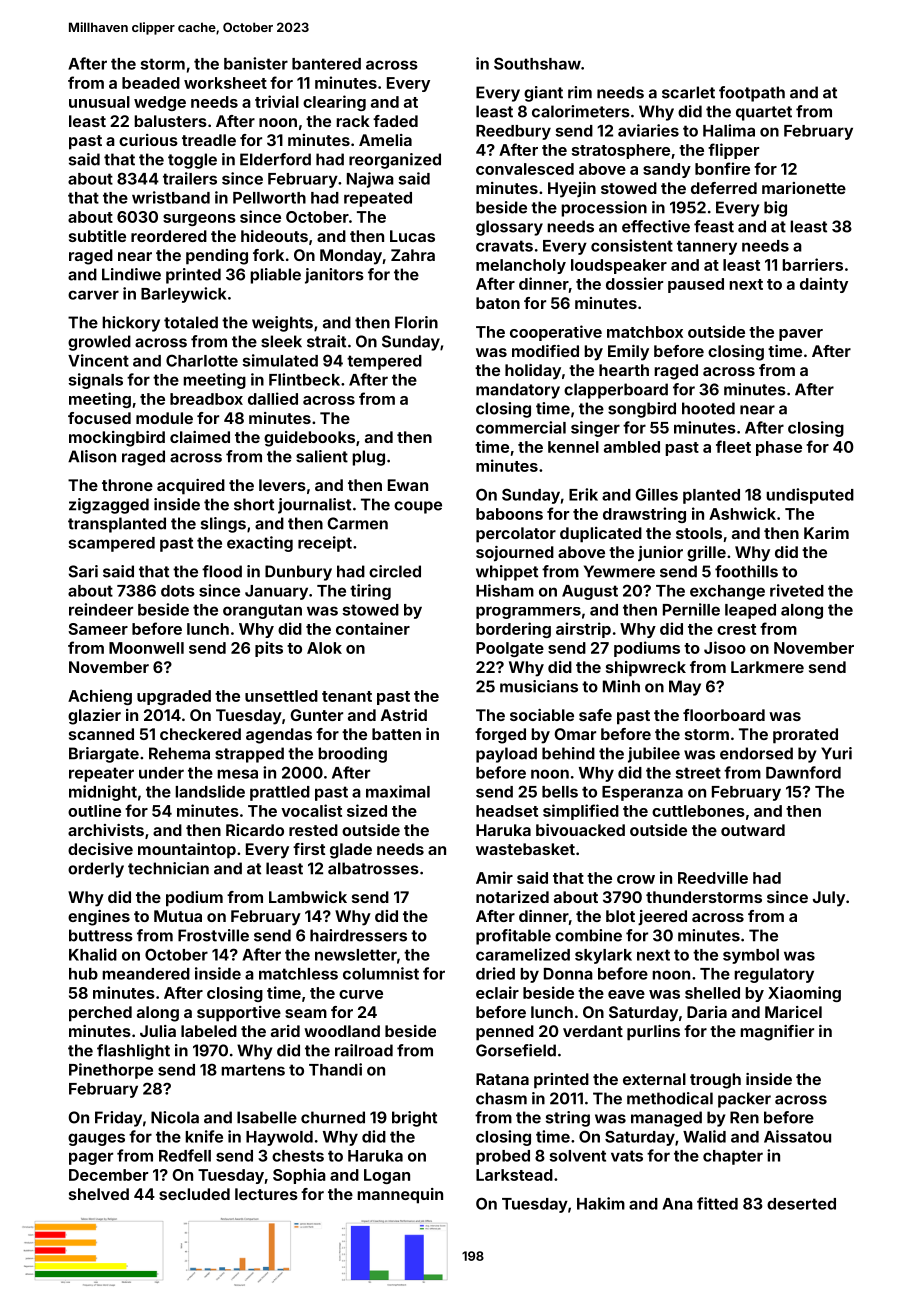  I want to click on endorsed, so click(756, 753).
